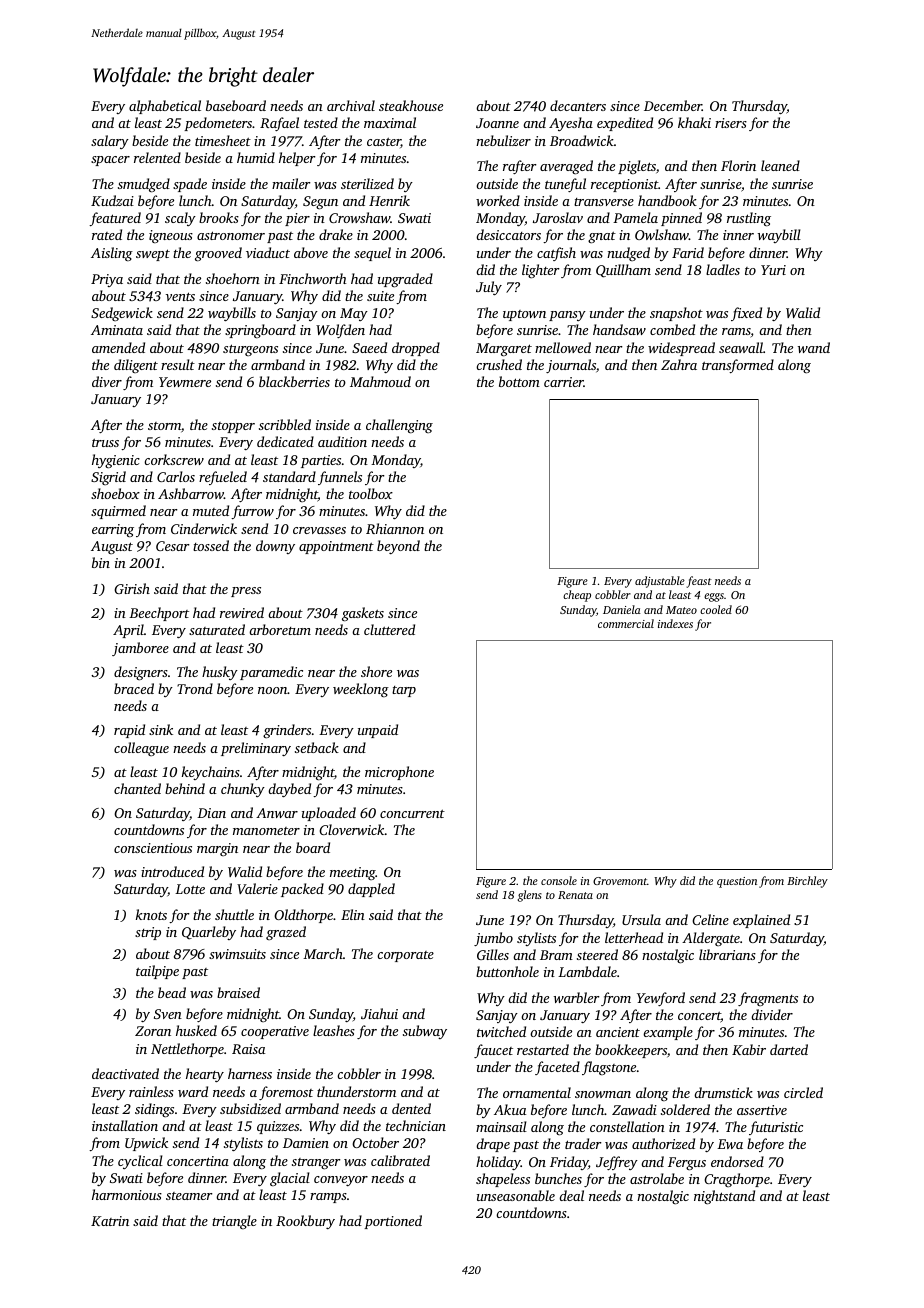 This screenshot has width=924, height=1308. Describe the element at coordinates (404, 691) in the screenshot. I see `tarp` at that location.
